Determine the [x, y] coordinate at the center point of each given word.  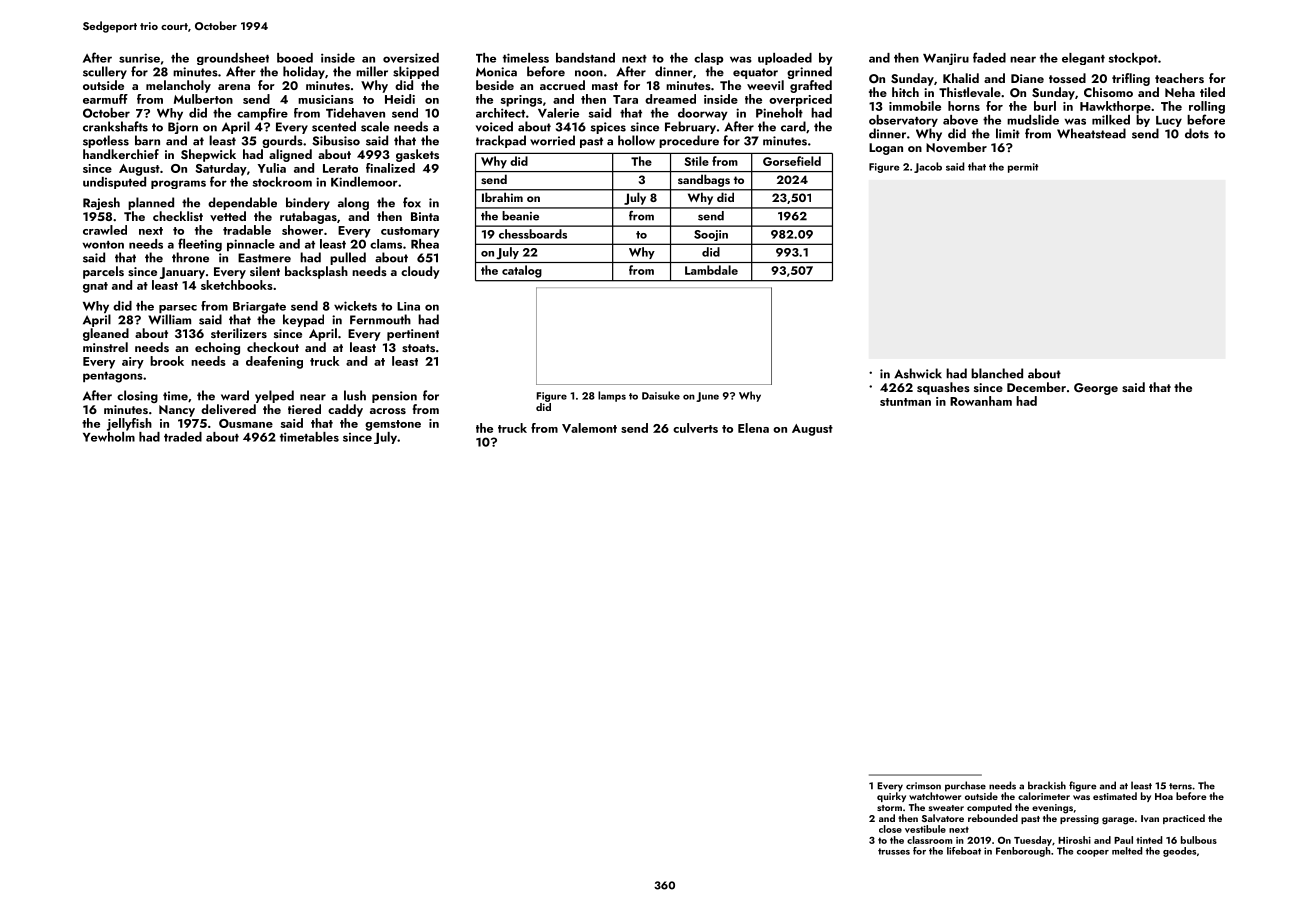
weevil [765, 85]
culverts [695, 428]
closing [137, 396]
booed [295, 58]
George [1096, 389]
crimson [923, 786]
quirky [891, 797]
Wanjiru [946, 59]
